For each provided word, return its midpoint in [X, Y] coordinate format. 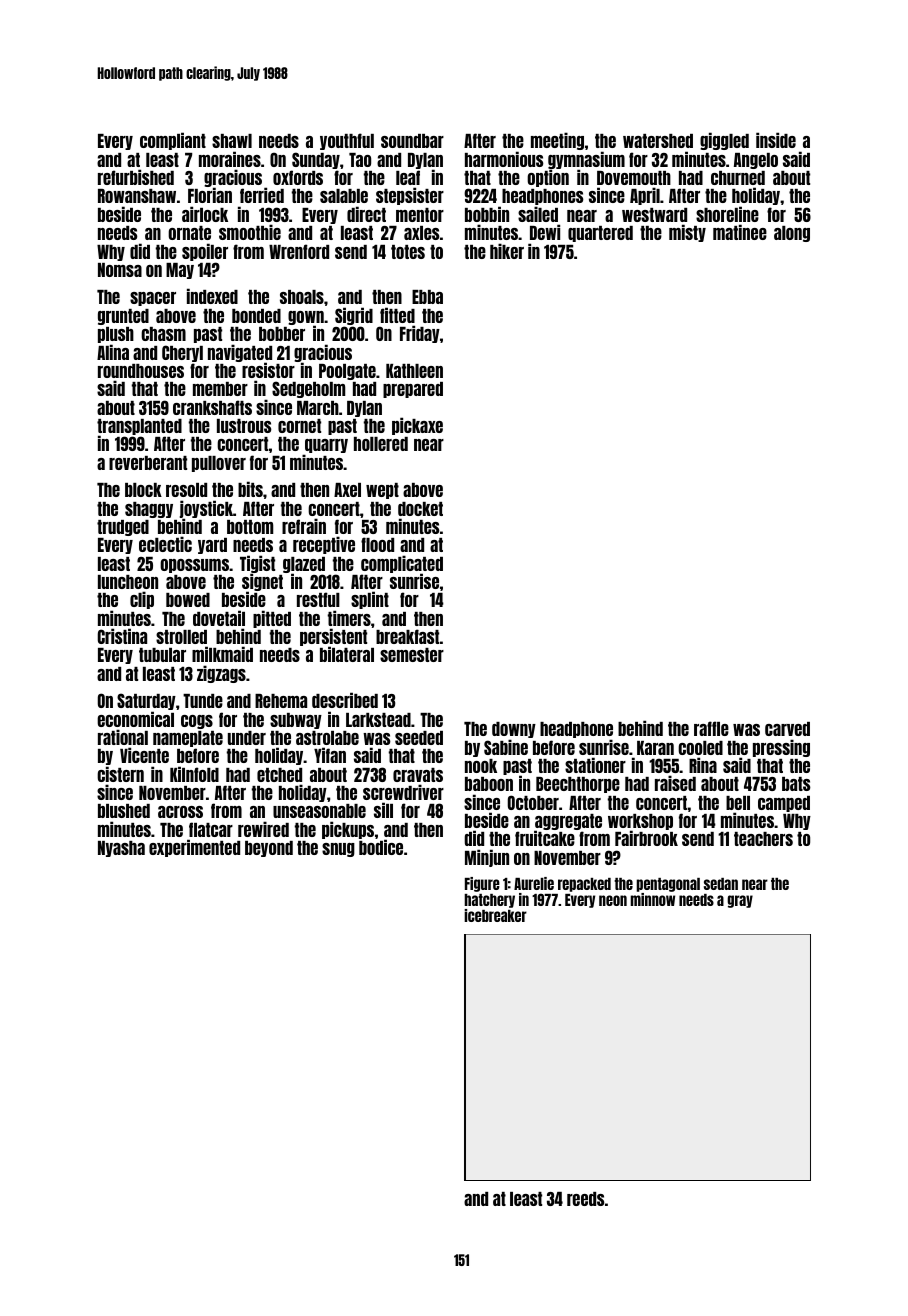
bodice [381, 847]
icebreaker [495, 915]
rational [123, 737]
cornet [299, 426]
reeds [585, 1199]
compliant [173, 141]
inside [776, 140]
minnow [652, 899]
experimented [194, 848]
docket [420, 509]
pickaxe [417, 426]
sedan [721, 884]
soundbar [412, 141]
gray [740, 901]
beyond [269, 849]
